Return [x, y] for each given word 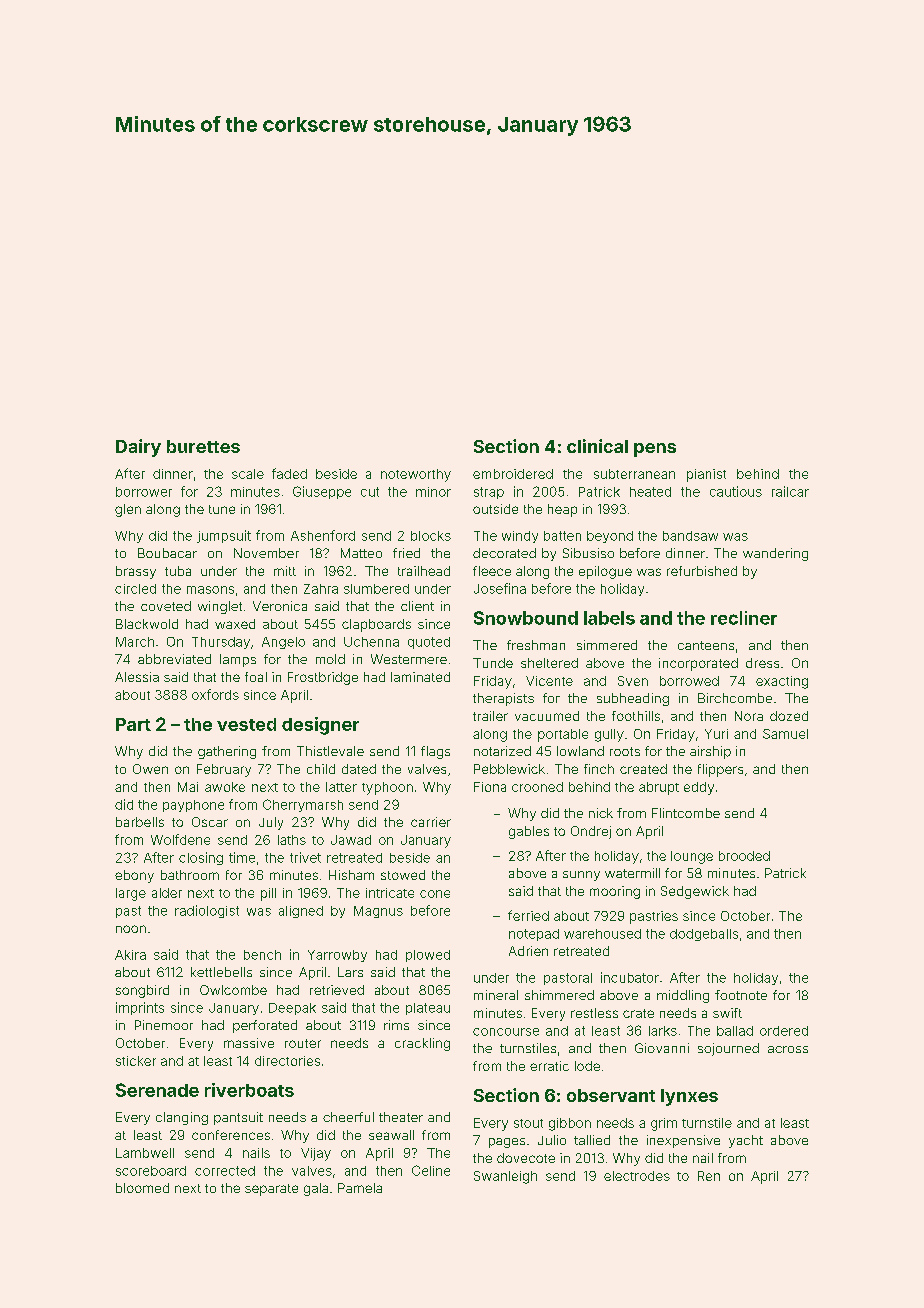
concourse [506, 1032]
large [131, 894]
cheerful [348, 1117]
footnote [741, 995]
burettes [203, 446]
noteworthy [416, 475]
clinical [597, 446]
